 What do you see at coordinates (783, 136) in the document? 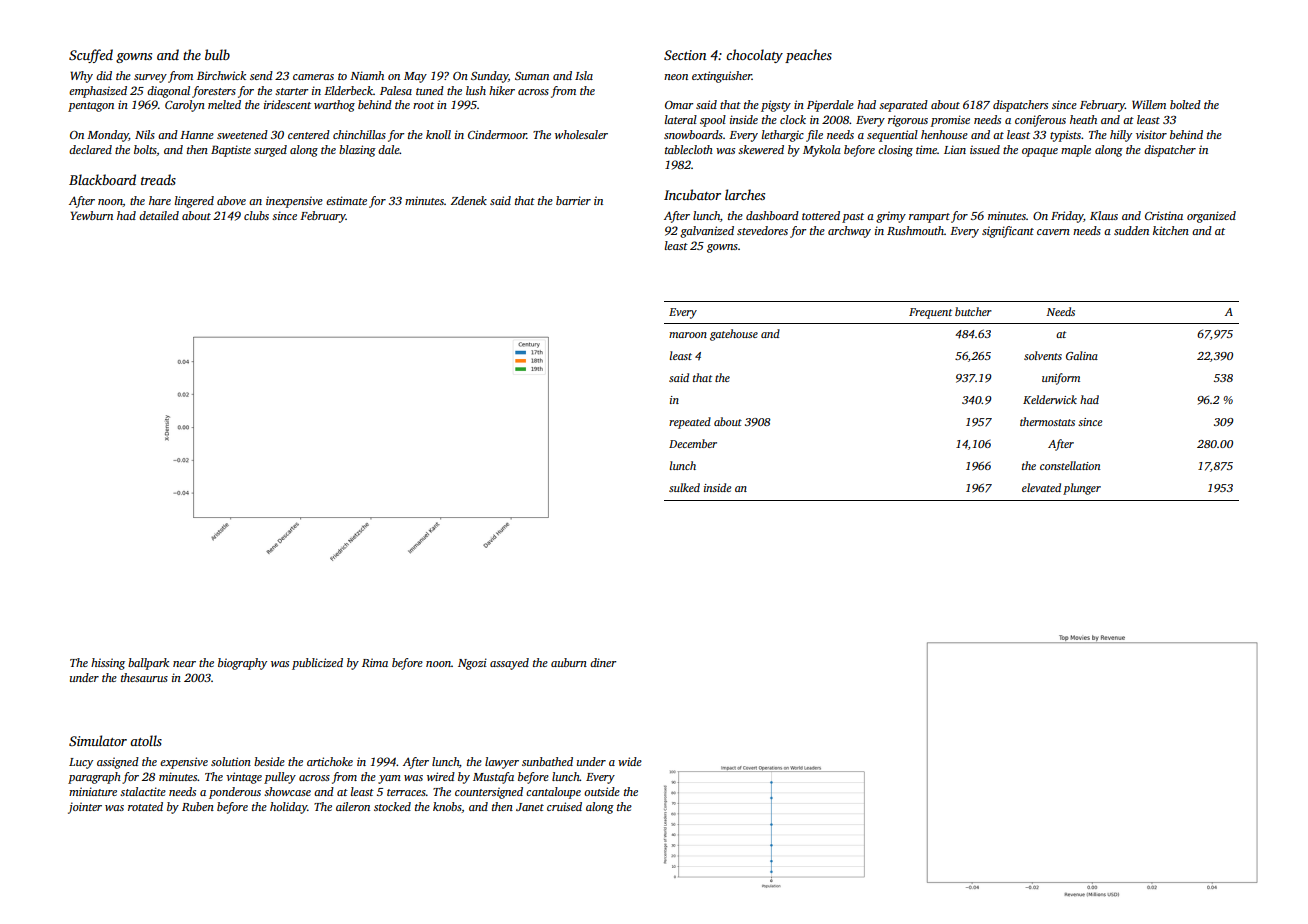
I see `lethargic` at bounding box center [783, 136].
